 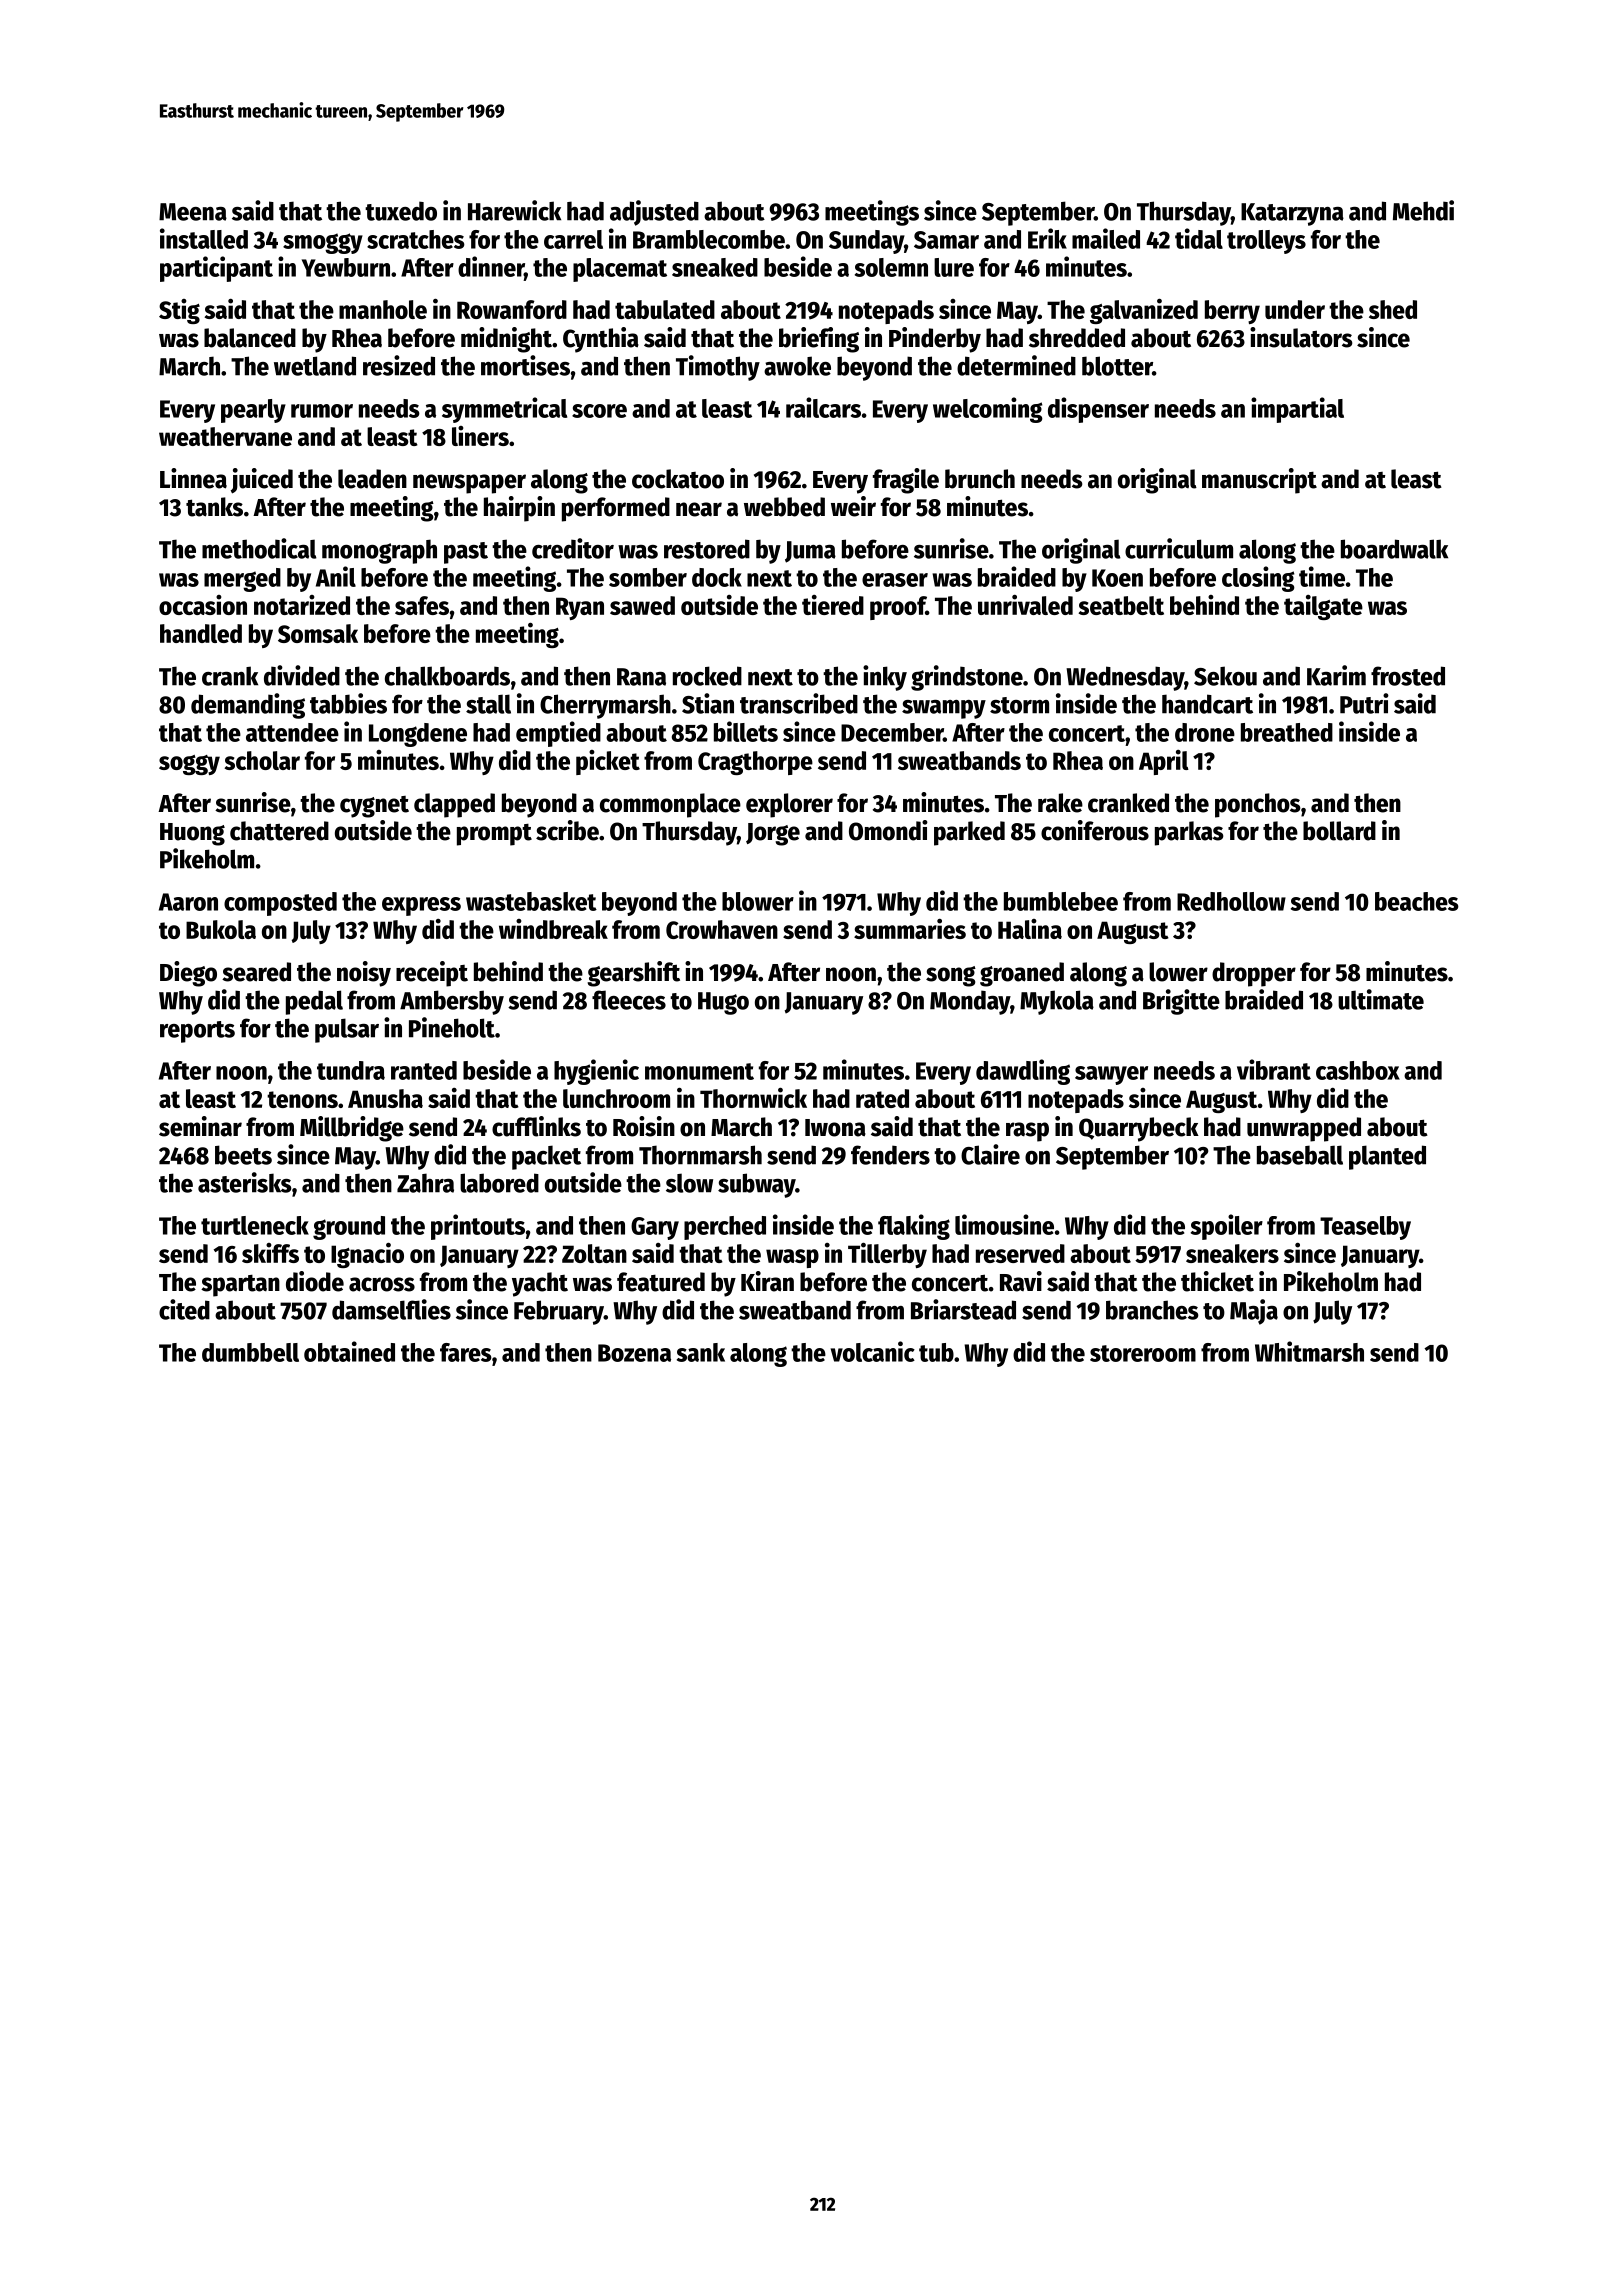 I want to click on rumor, so click(x=322, y=411).
